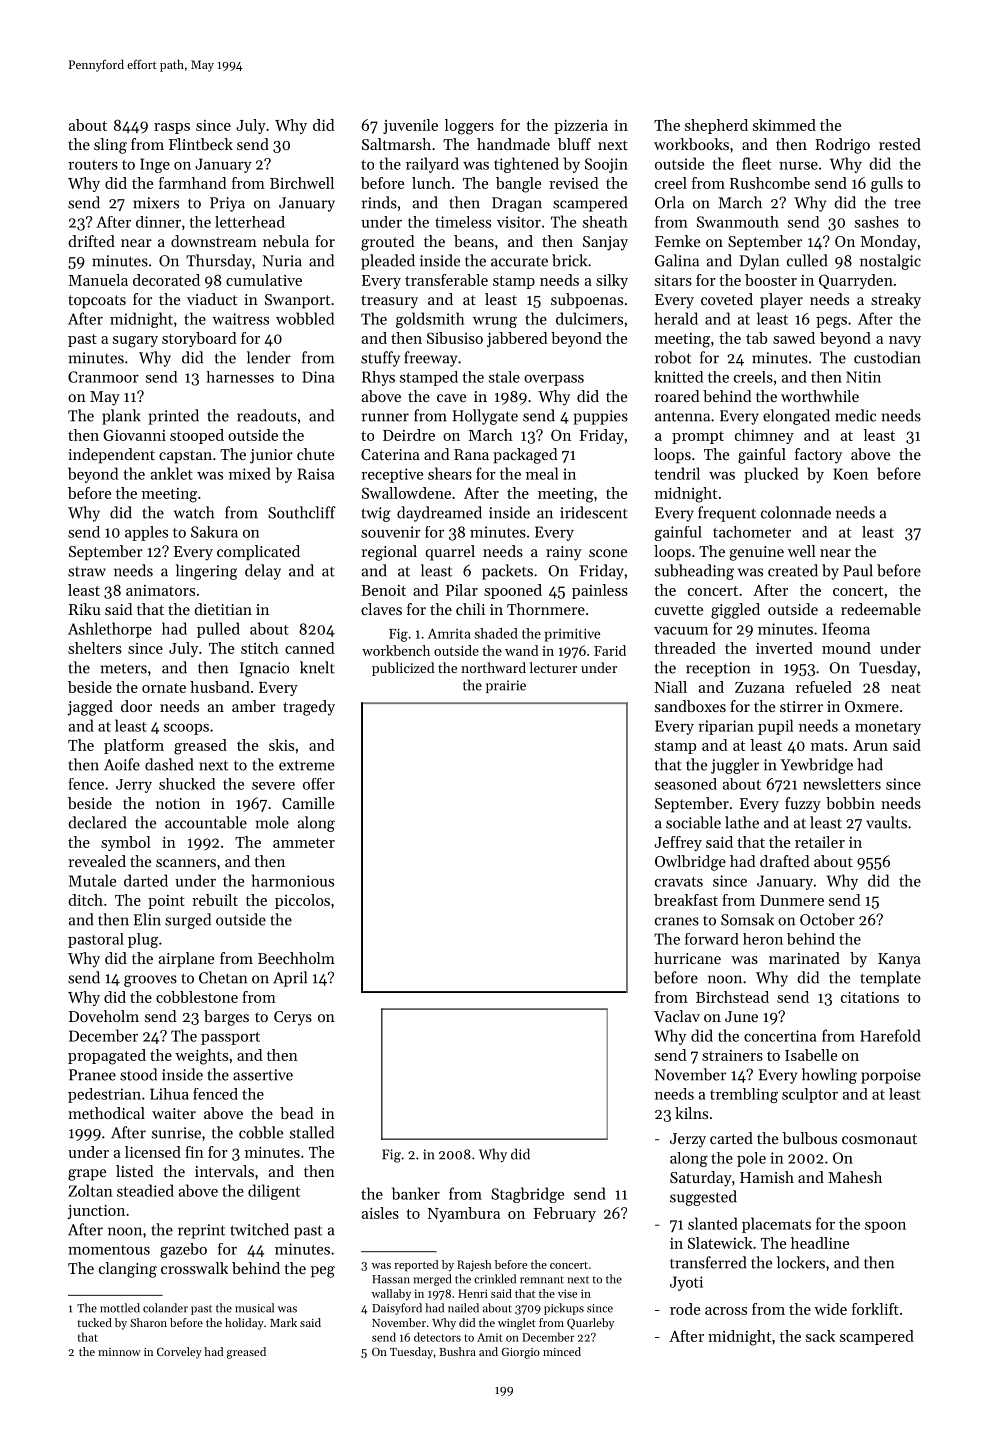 Image resolution: width=989 pixels, height=1432 pixels. What do you see at coordinates (781, 301) in the screenshot?
I see `player` at bounding box center [781, 301].
